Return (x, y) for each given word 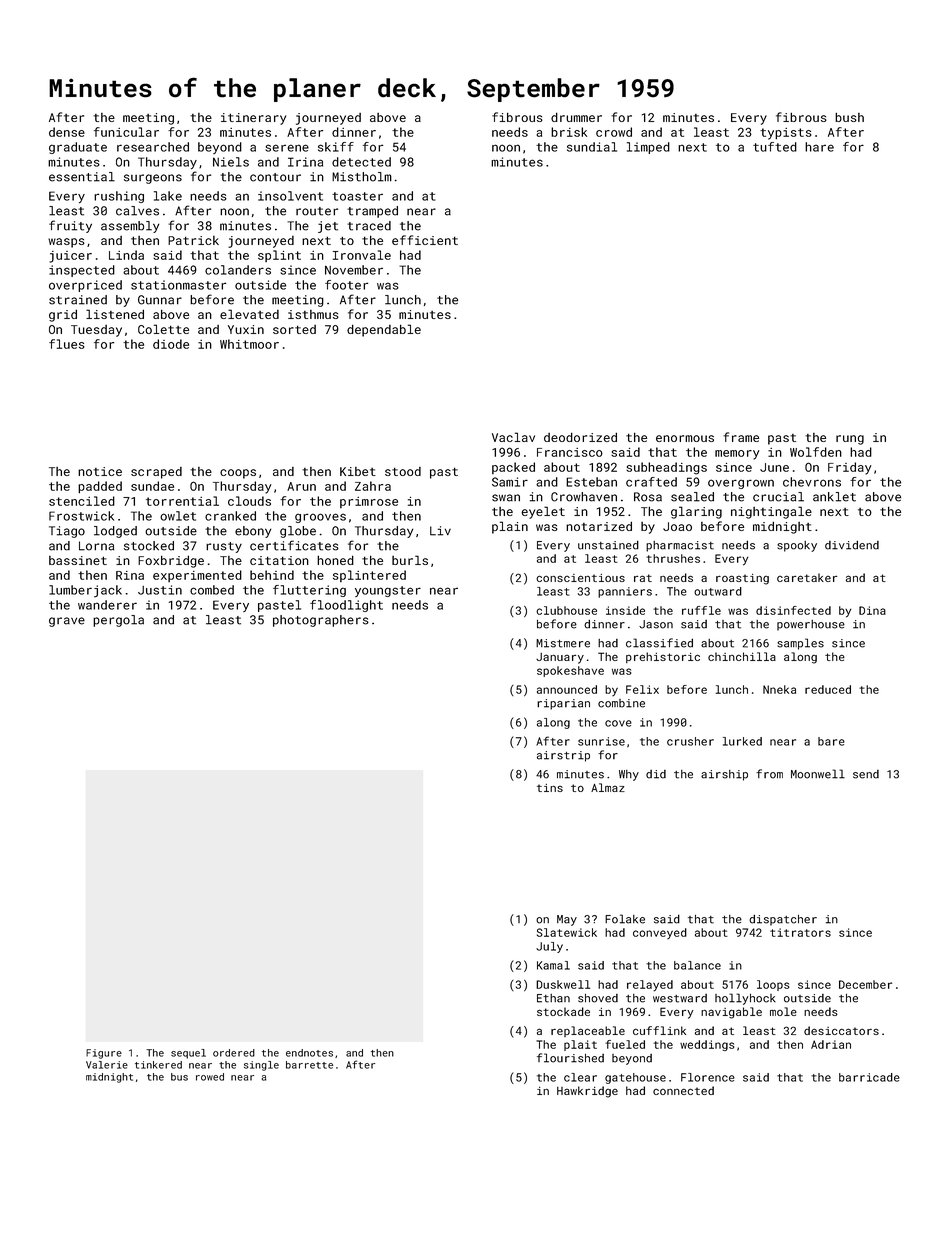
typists (785, 134)
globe (298, 532)
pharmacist (680, 546)
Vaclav (513, 437)
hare (819, 147)
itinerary (253, 119)
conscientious (580, 578)
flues (66, 344)
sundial (592, 147)
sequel (188, 1054)
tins (550, 788)
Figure (104, 1054)
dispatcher (783, 920)
